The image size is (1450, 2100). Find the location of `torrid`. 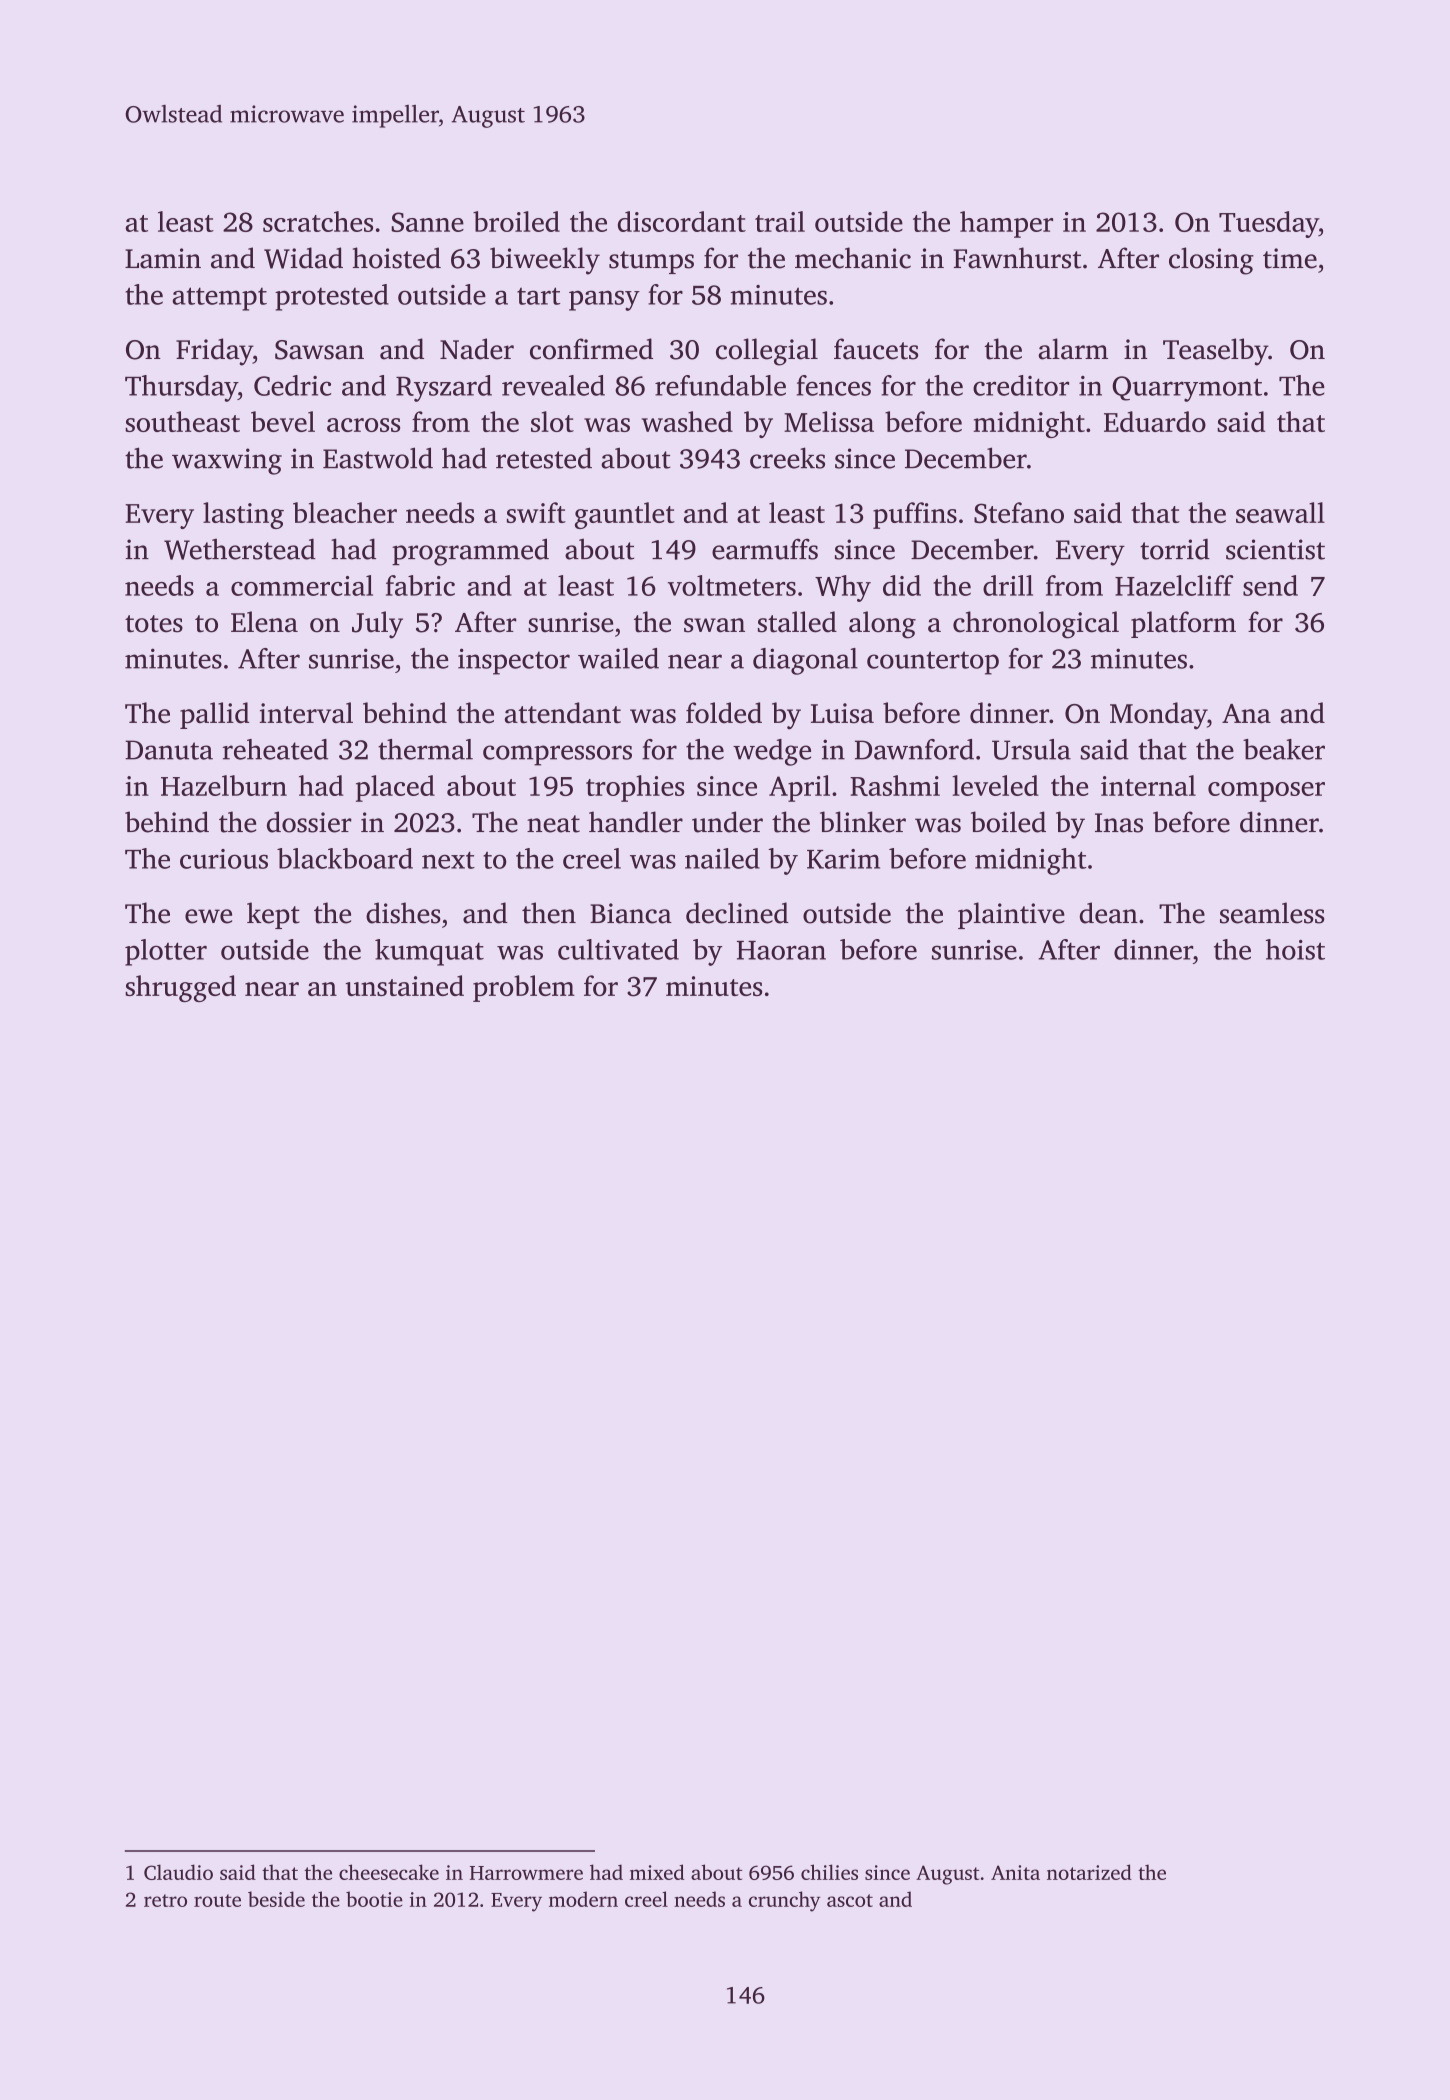

torrid is located at coordinates (1175, 549).
